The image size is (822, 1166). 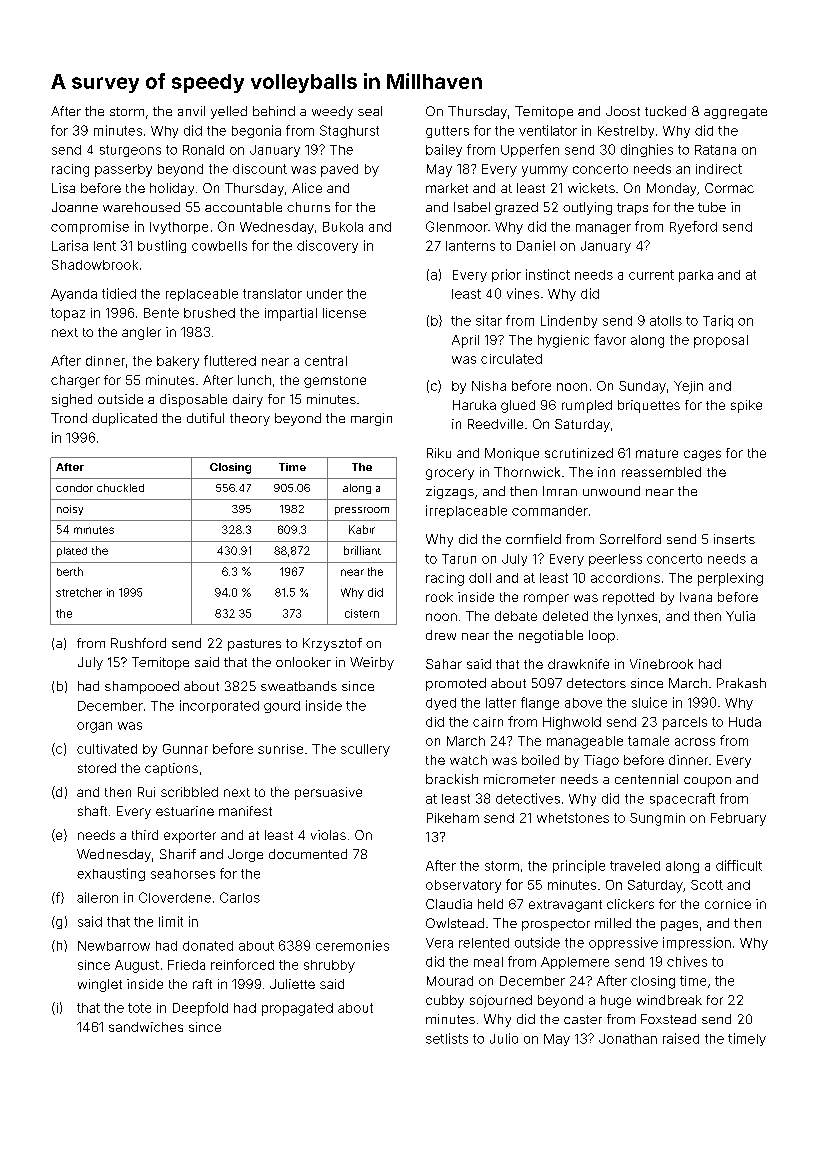 I want to click on Cormac, so click(x=729, y=188).
